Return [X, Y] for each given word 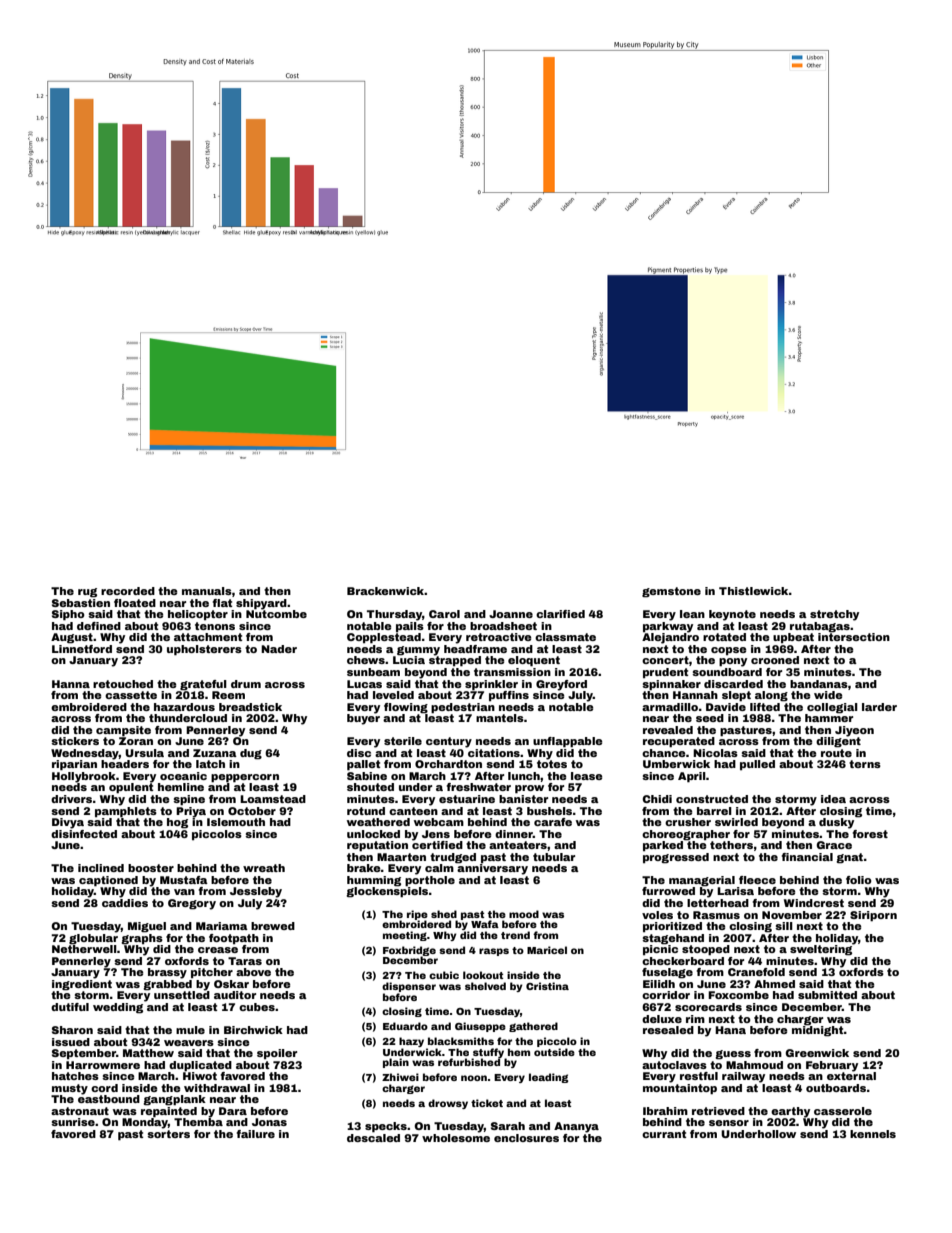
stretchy [834, 615]
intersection [854, 637]
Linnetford [82, 649]
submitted [827, 995]
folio [859, 880]
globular [93, 939]
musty [70, 1089]
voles [657, 915]
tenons [215, 626]
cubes [257, 1007]
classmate [565, 637]
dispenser [409, 987]
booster [151, 868]
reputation [377, 846]
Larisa [735, 891]
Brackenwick [385, 591]
